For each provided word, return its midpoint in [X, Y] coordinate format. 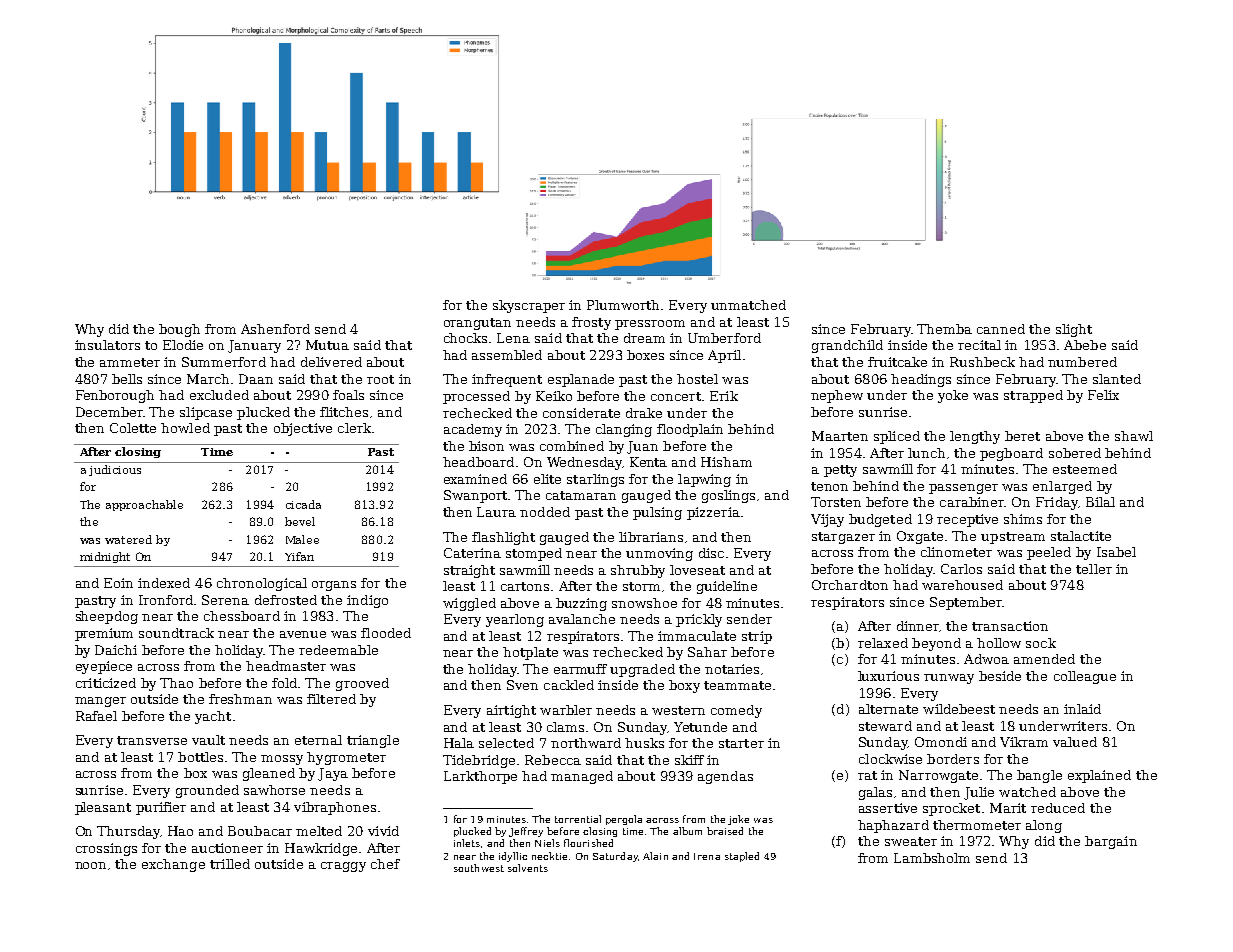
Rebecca [553, 760]
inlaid [1082, 709]
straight [469, 571]
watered [128, 539]
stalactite [1081, 536]
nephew [837, 396]
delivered [331, 362]
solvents [528, 868]
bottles [200, 757]
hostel [697, 379]
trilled [230, 864]
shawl [1134, 436]
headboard [478, 462]
